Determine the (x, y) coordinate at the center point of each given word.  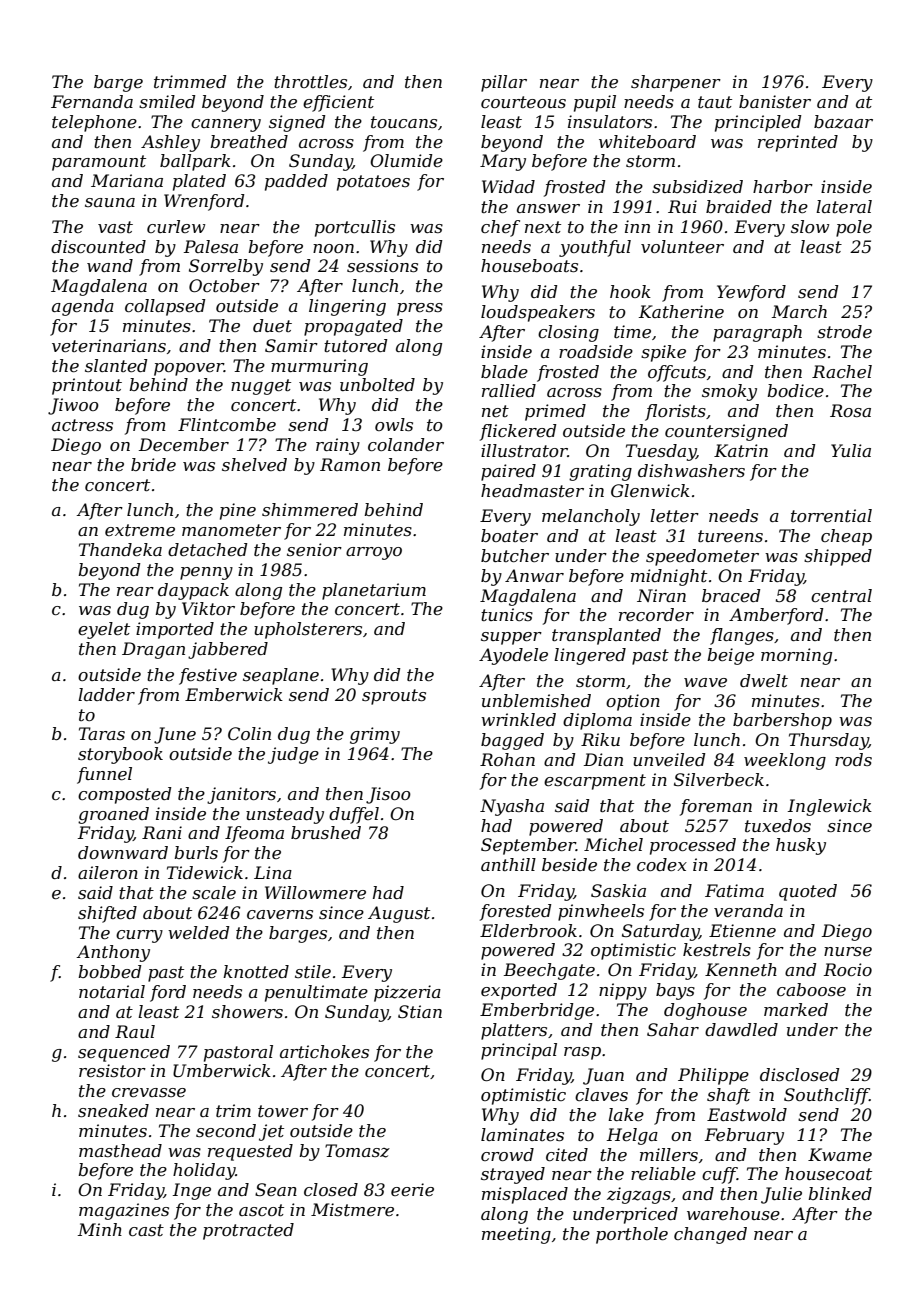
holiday (204, 1171)
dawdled (741, 1029)
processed (693, 846)
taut (715, 102)
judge (293, 755)
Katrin (741, 450)
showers (247, 1011)
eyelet (104, 630)
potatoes (373, 183)
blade (504, 371)
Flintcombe (227, 424)
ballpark (195, 162)
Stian (420, 1011)
